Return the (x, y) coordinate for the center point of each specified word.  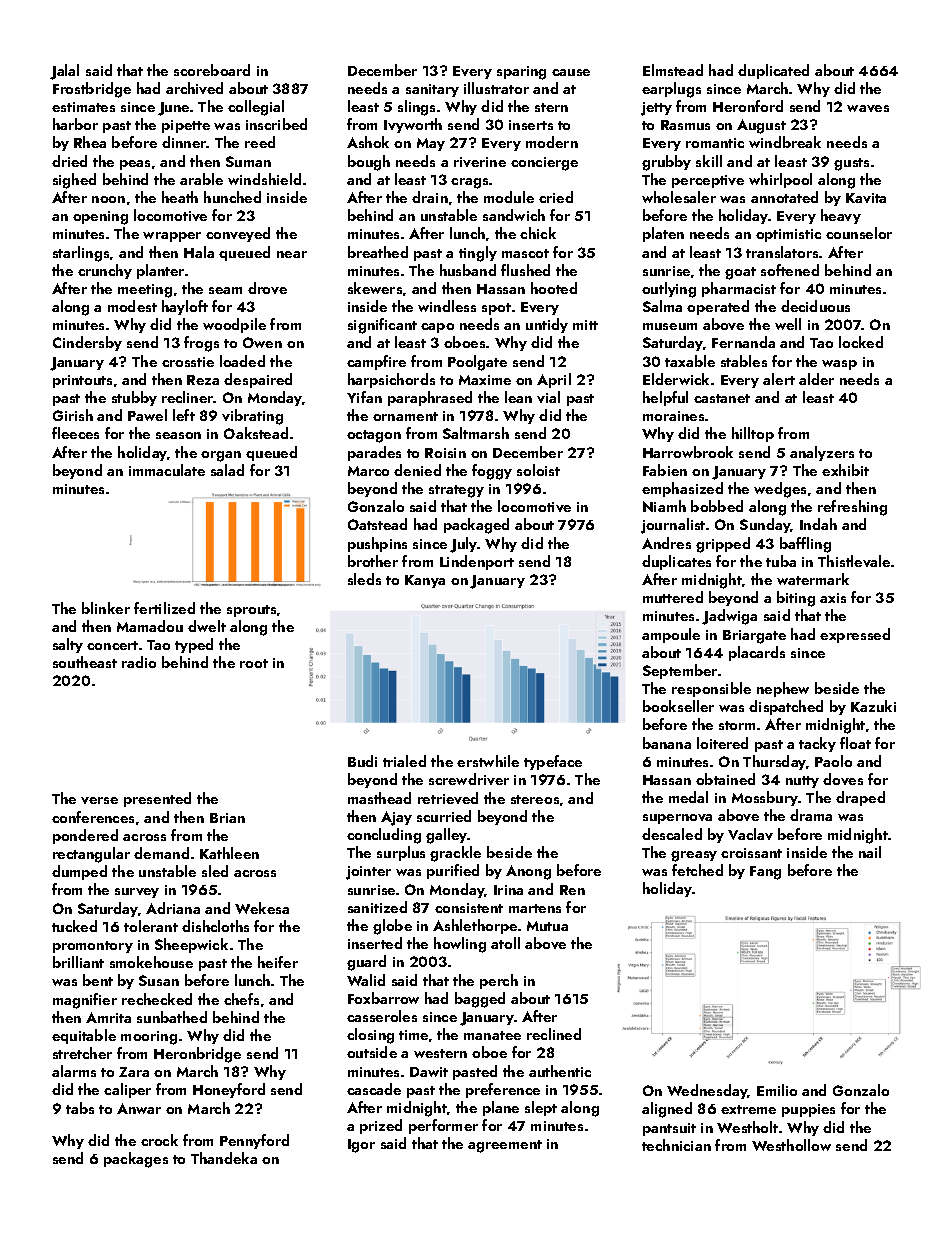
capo (437, 328)
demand (161, 853)
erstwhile (488, 761)
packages (136, 1160)
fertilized (164, 608)
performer (443, 1126)
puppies (808, 1110)
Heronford (748, 106)
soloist (538, 470)
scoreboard (212, 70)
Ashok (368, 142)
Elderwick (676, 379)
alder (816, 379)
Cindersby (87, 343)
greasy (694, 856)
